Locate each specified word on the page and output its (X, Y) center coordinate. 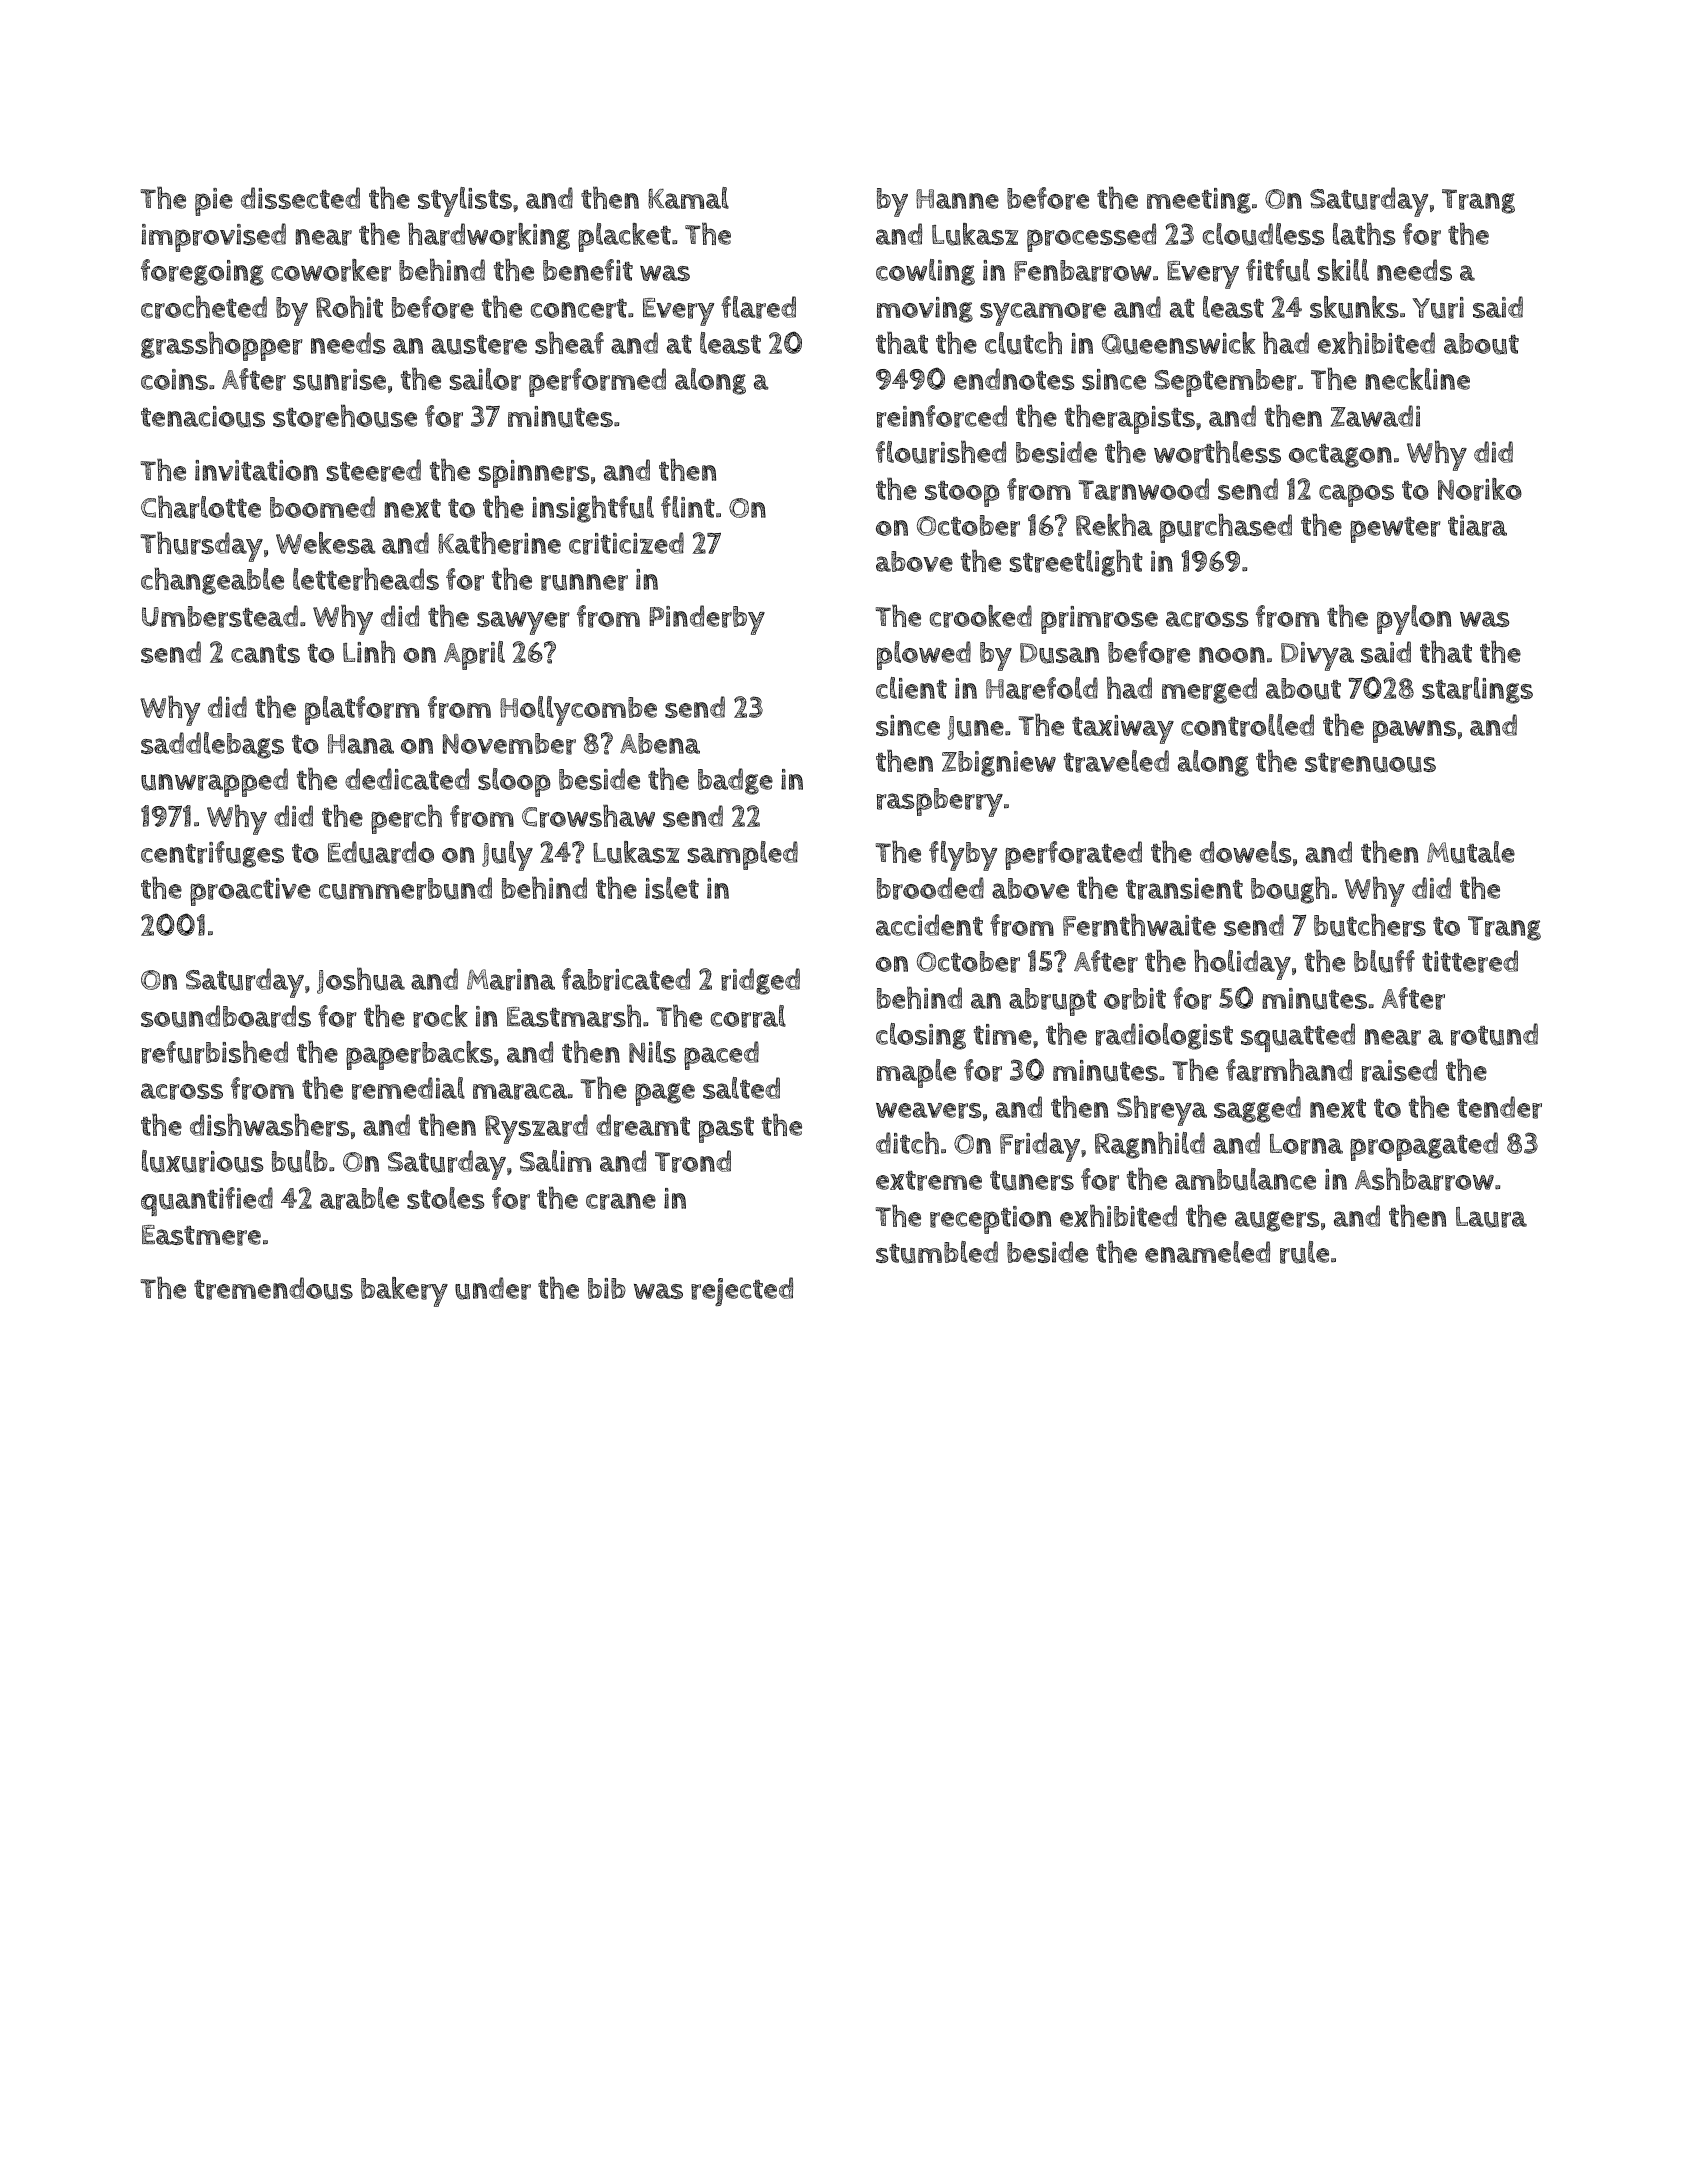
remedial (408, 1088)
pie (214, 202)
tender (1499, 1107)
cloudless (1264, 234)
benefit (588, 270)
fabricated (626, 979)
